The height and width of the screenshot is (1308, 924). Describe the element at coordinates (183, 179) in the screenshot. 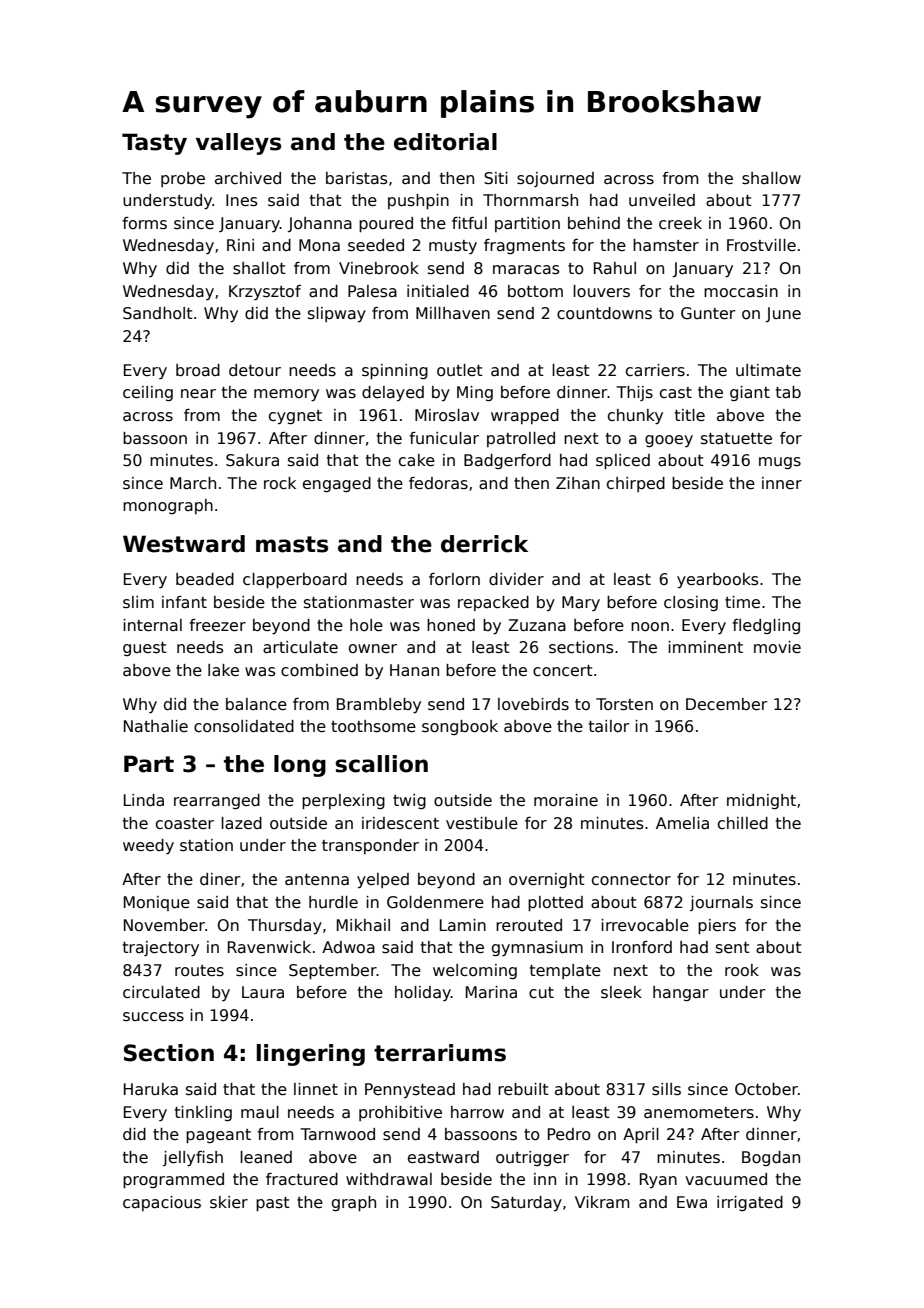

I see `probe` at that location.
